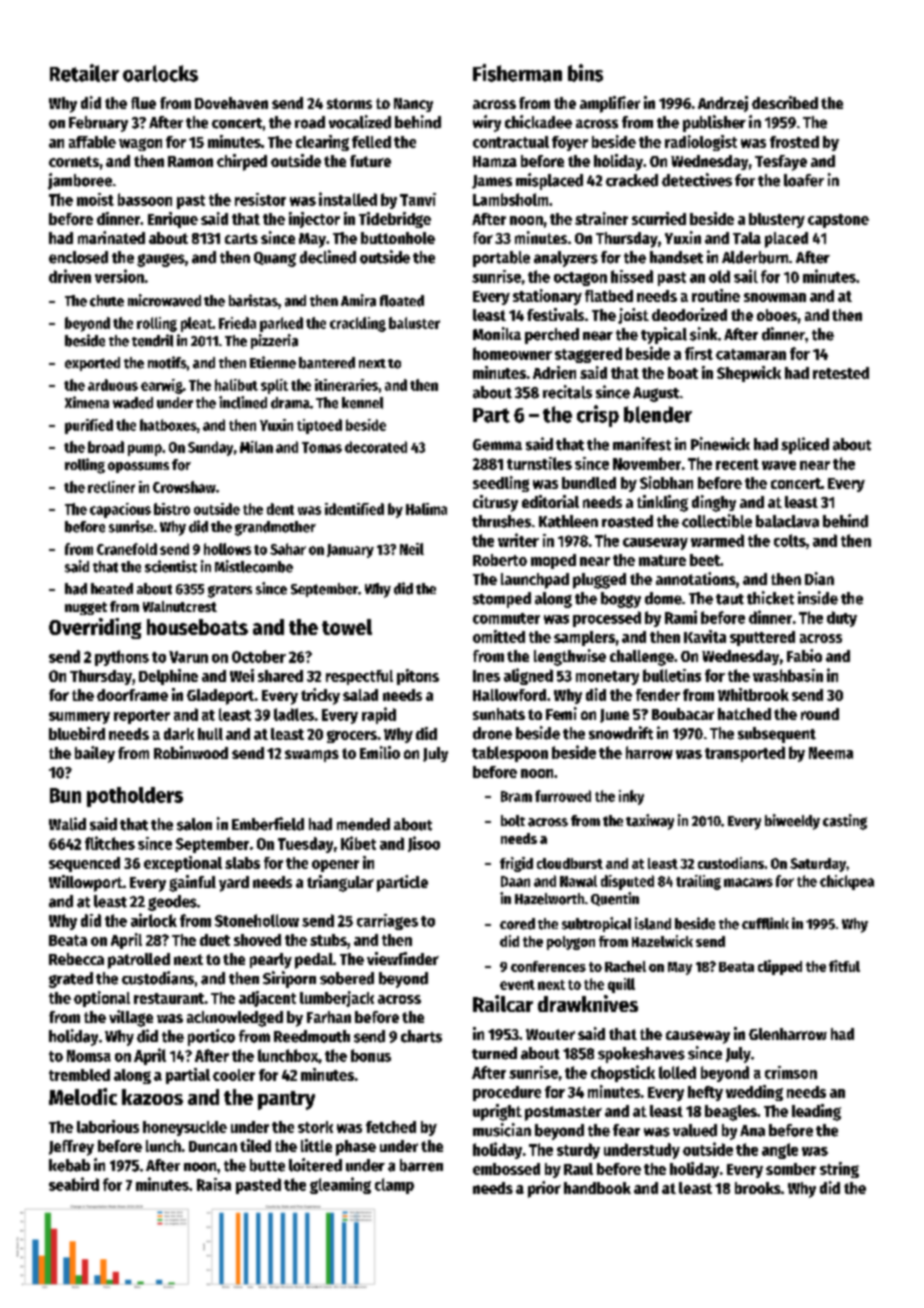 This page has width=924, height=1308. What do you see at coordinates (172, 903) in the page?
I see `geodes` at bounding box center [172, 903].
